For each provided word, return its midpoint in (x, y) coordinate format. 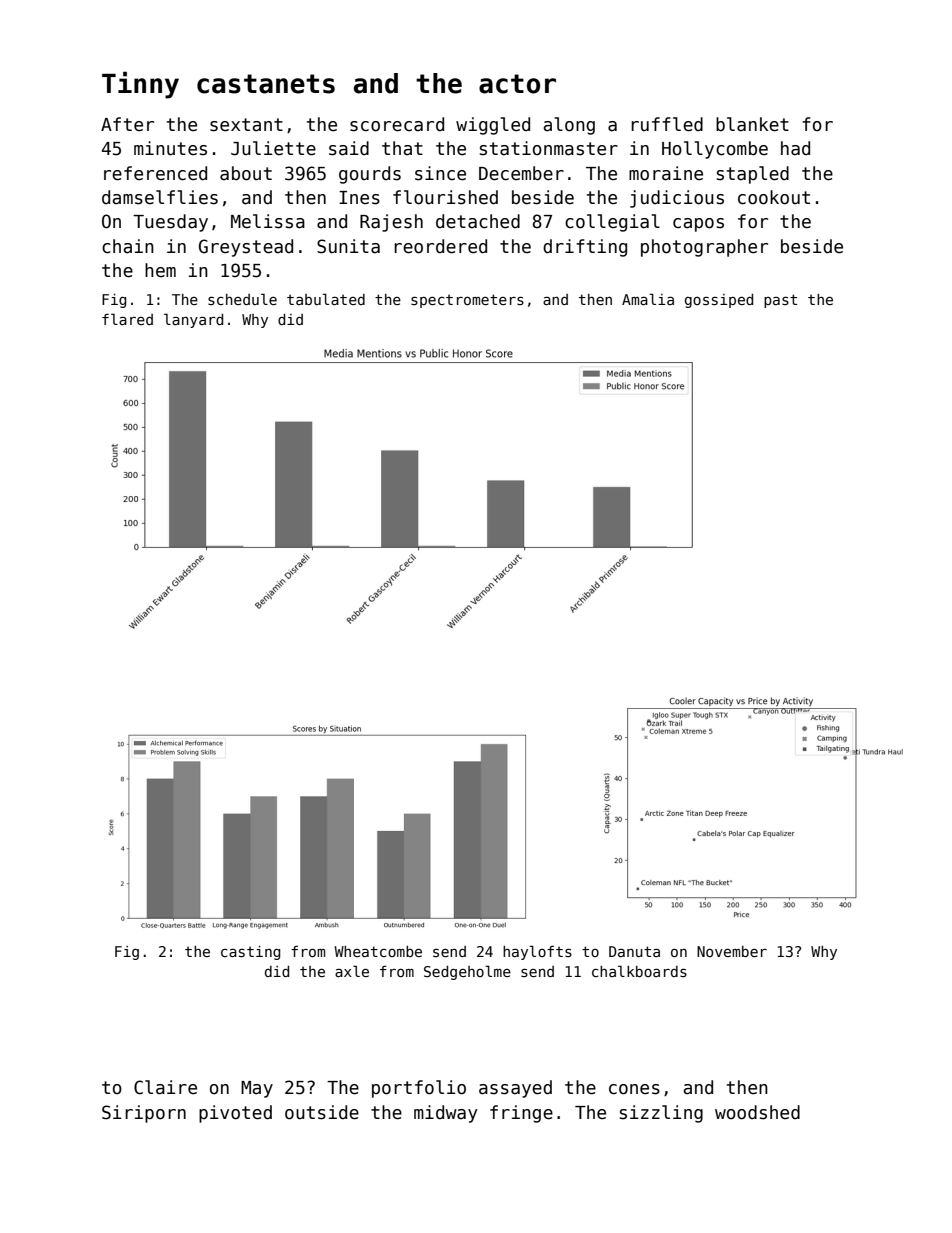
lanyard (193, 320)
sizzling (661, 1114)
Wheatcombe (378, 951)
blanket (752, 124)
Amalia (648, 299)
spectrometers (467, 301)
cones (634, 1089)
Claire (165, 1087)
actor (517, 84)
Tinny (140, 85)
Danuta (634, 951)
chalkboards (639, 971)
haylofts (537, 952)
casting (250, 953)
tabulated (326, 299)
